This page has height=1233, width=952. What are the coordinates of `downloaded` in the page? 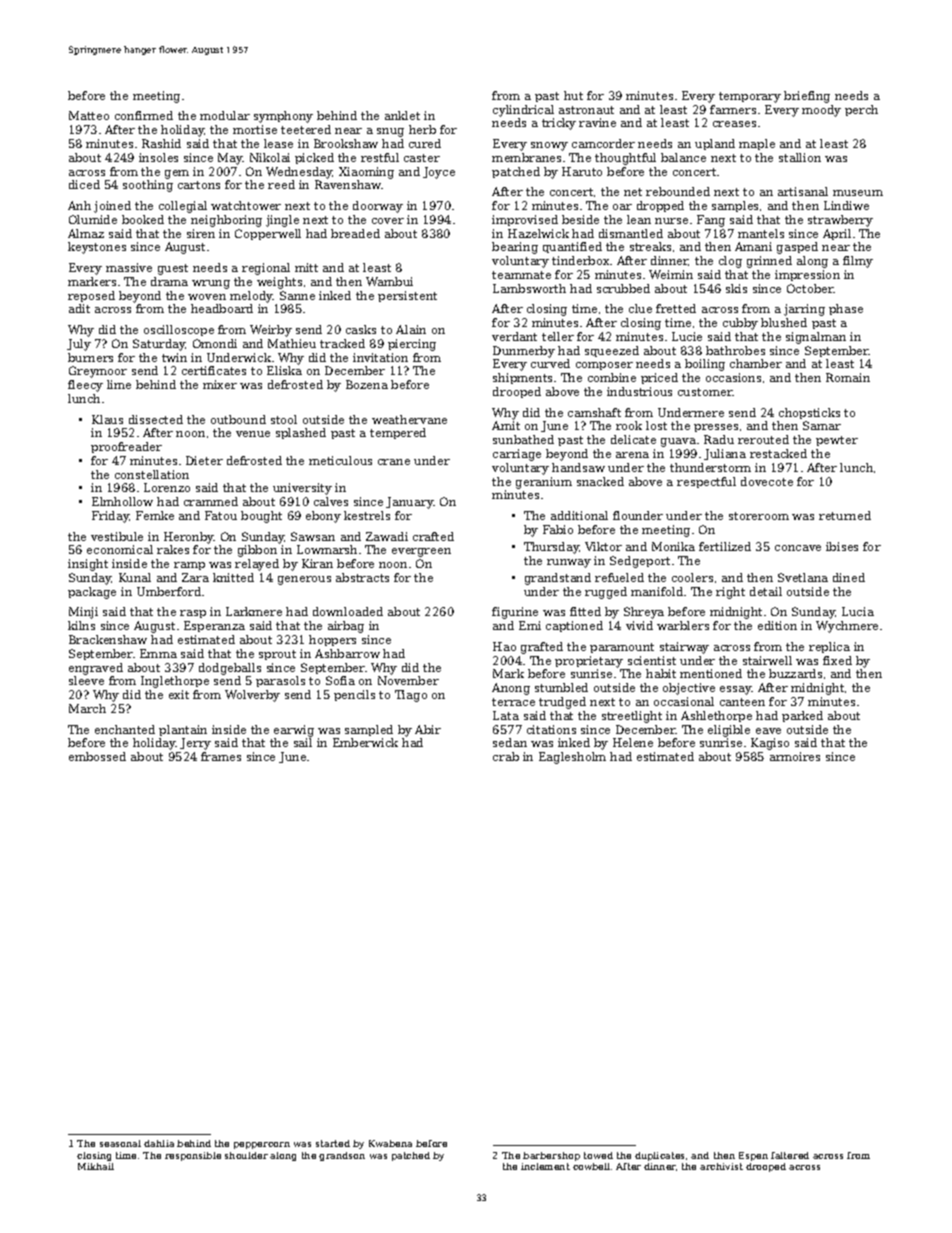 It's located at (348, 611).
